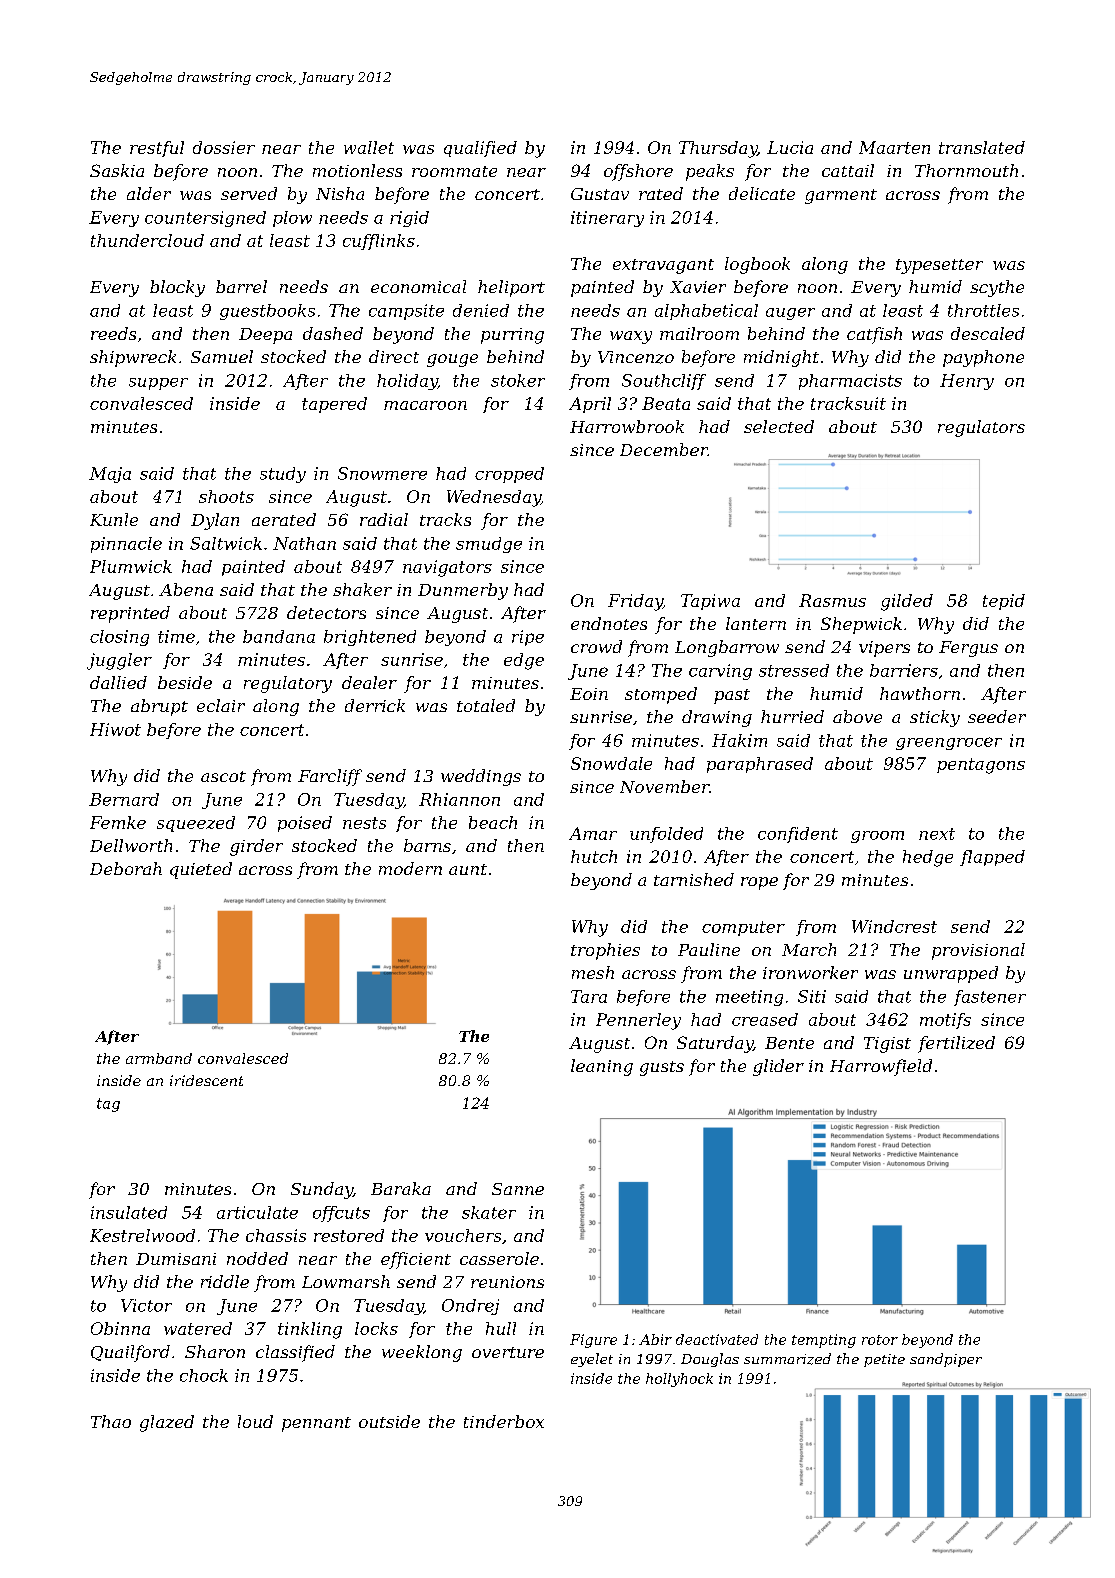 The height and width of the document is (1578, 1115). I want to click on poised, so click(305, 824).
